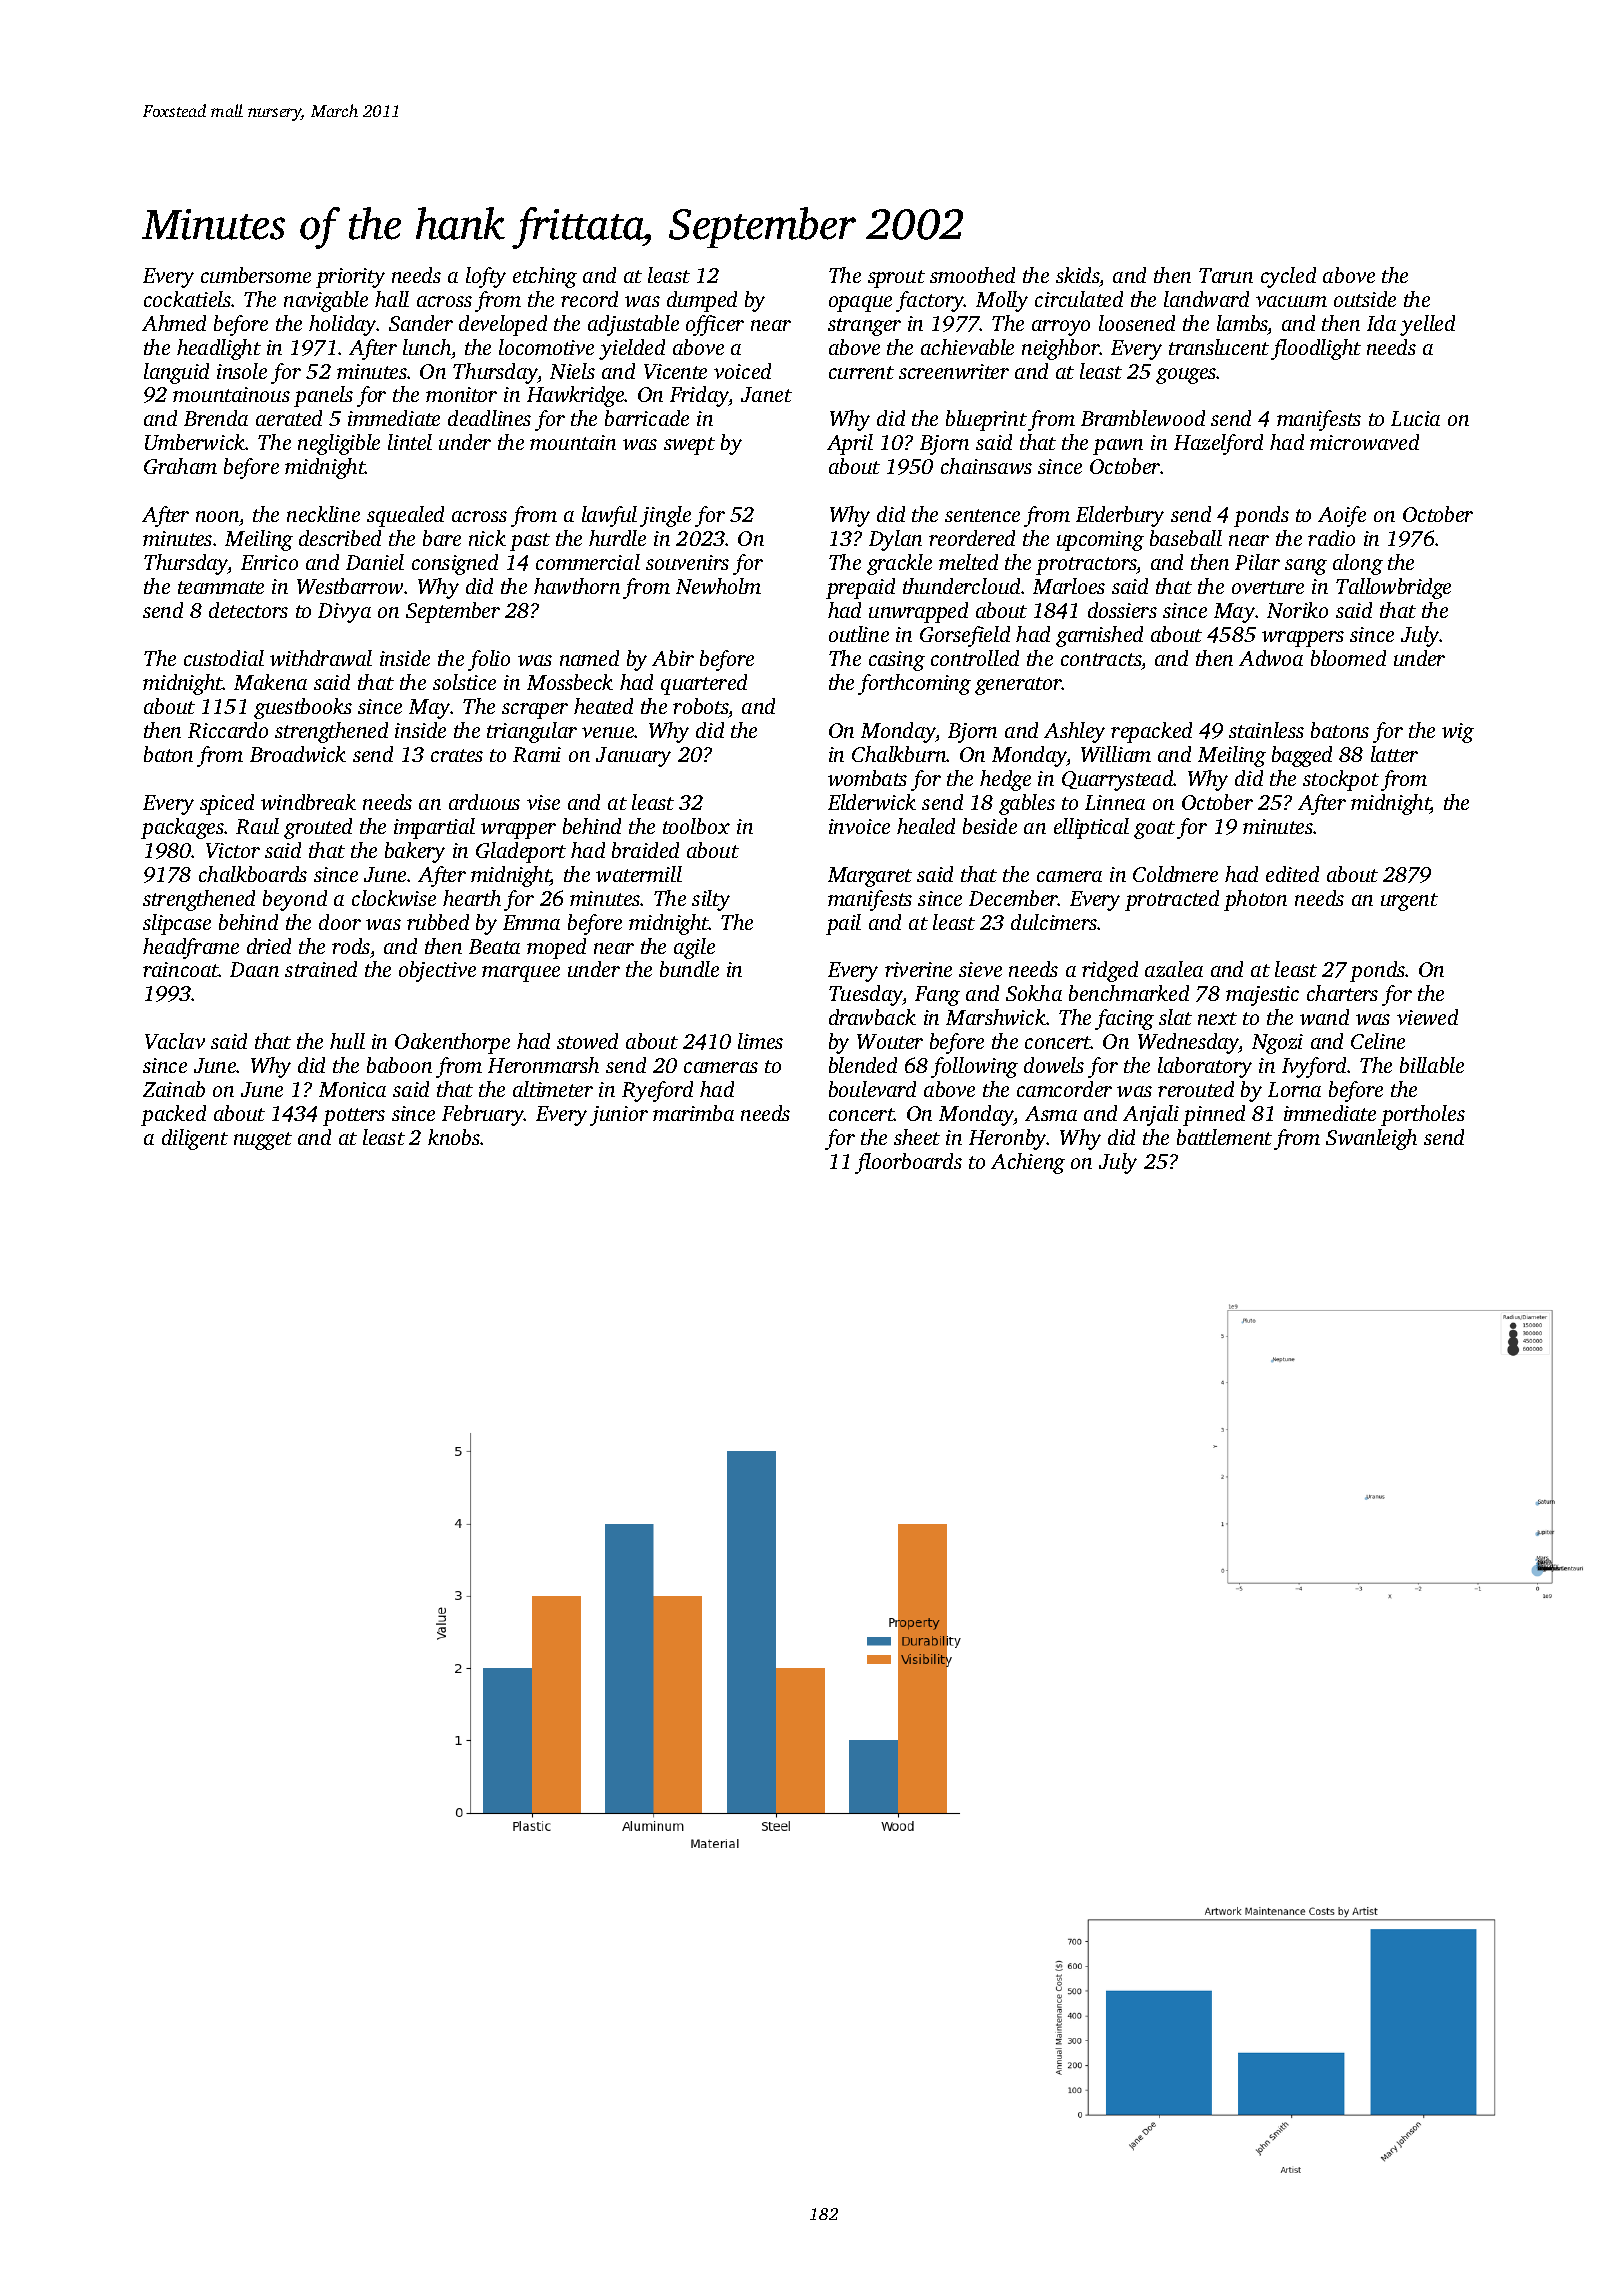  What do you see at coordinates (177, 924) in the screenshot?
I see `slipcase` at bounding box center [177, 924].
